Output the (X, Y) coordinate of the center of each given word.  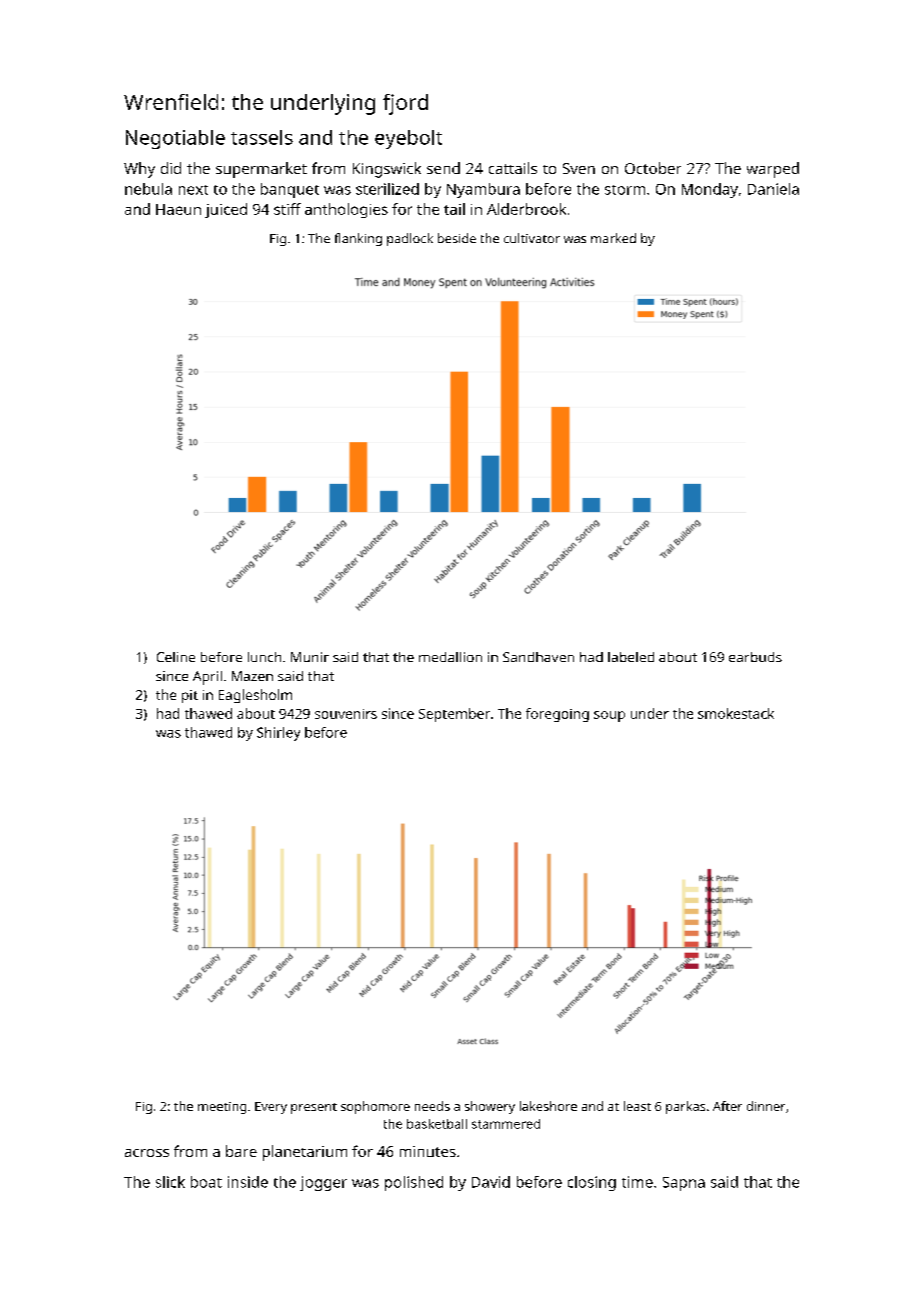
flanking (358, 239)
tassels (262, 137)
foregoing (557, 715)
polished (414, 1183)
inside (248, 1182)
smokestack (736, 713)
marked (613, 238)
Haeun (178, 209)
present (314, 1108)
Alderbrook (526, 209)
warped (773, 170)
